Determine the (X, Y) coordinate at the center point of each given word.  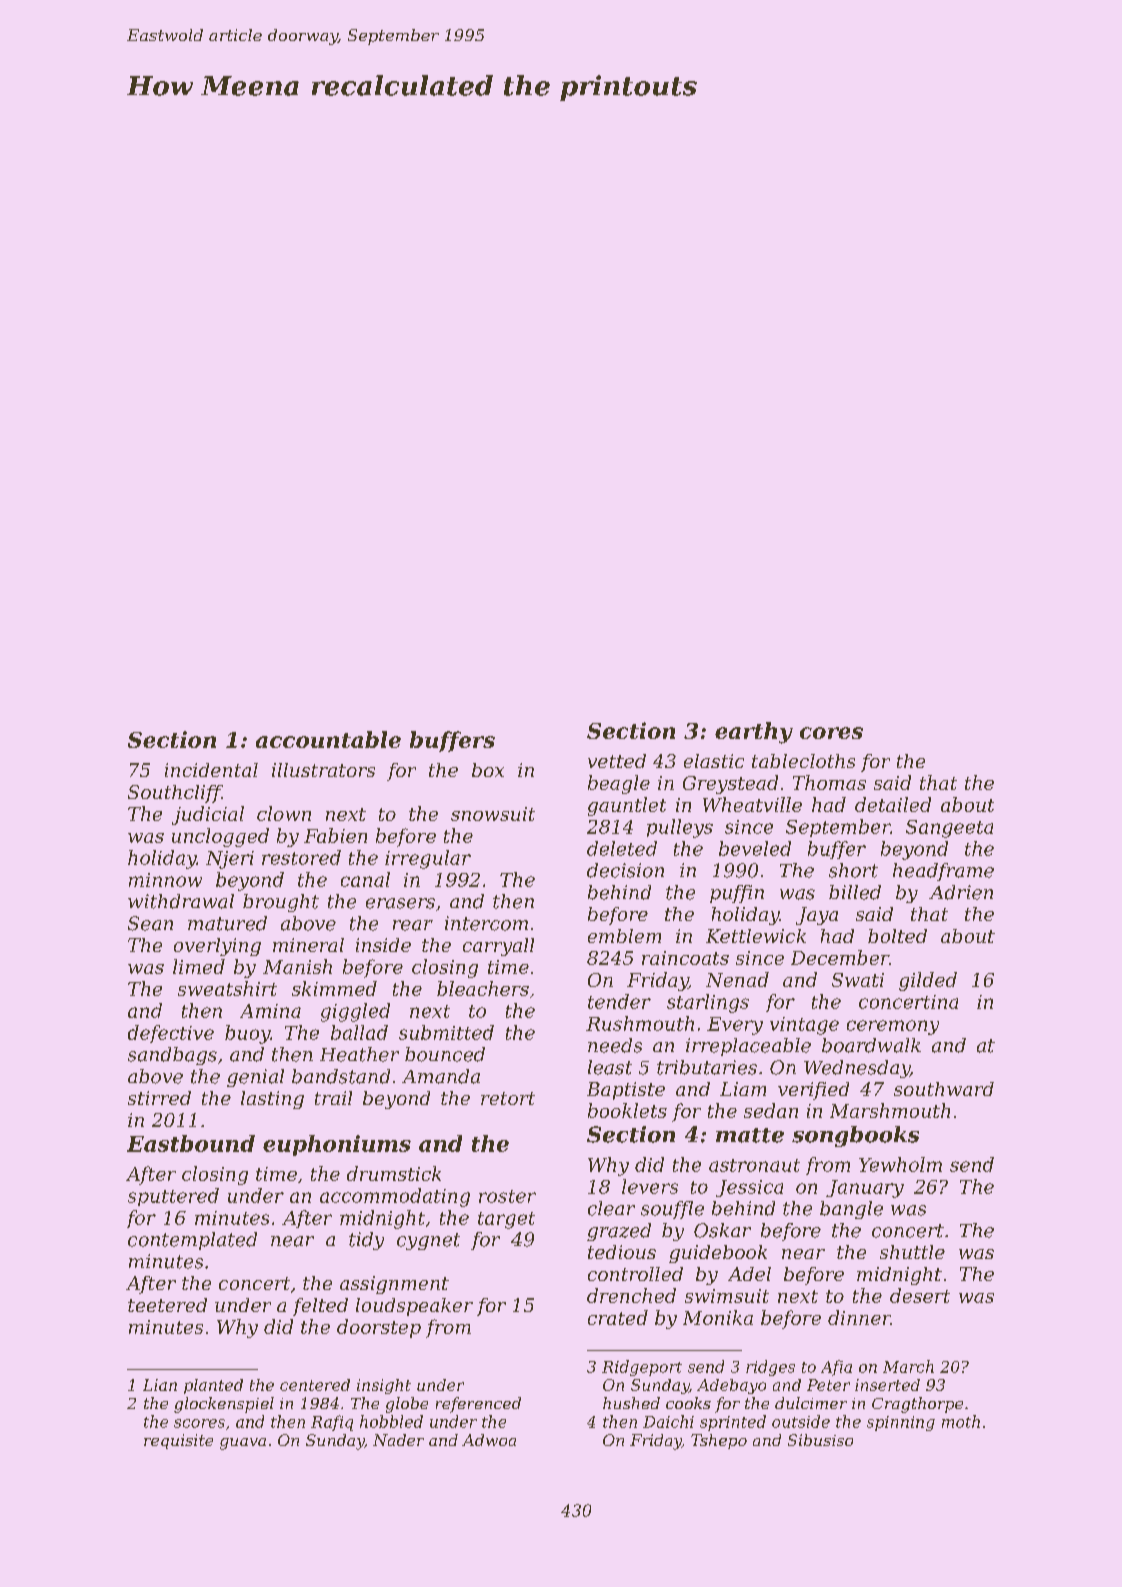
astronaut (754, 1165)
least (610, 1067)
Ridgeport (642, 1368)
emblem (624, 936)
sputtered (173, 1197)
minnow (165, 880)
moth (961, 1421)
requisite (178, 1441)
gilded (928, 981)
